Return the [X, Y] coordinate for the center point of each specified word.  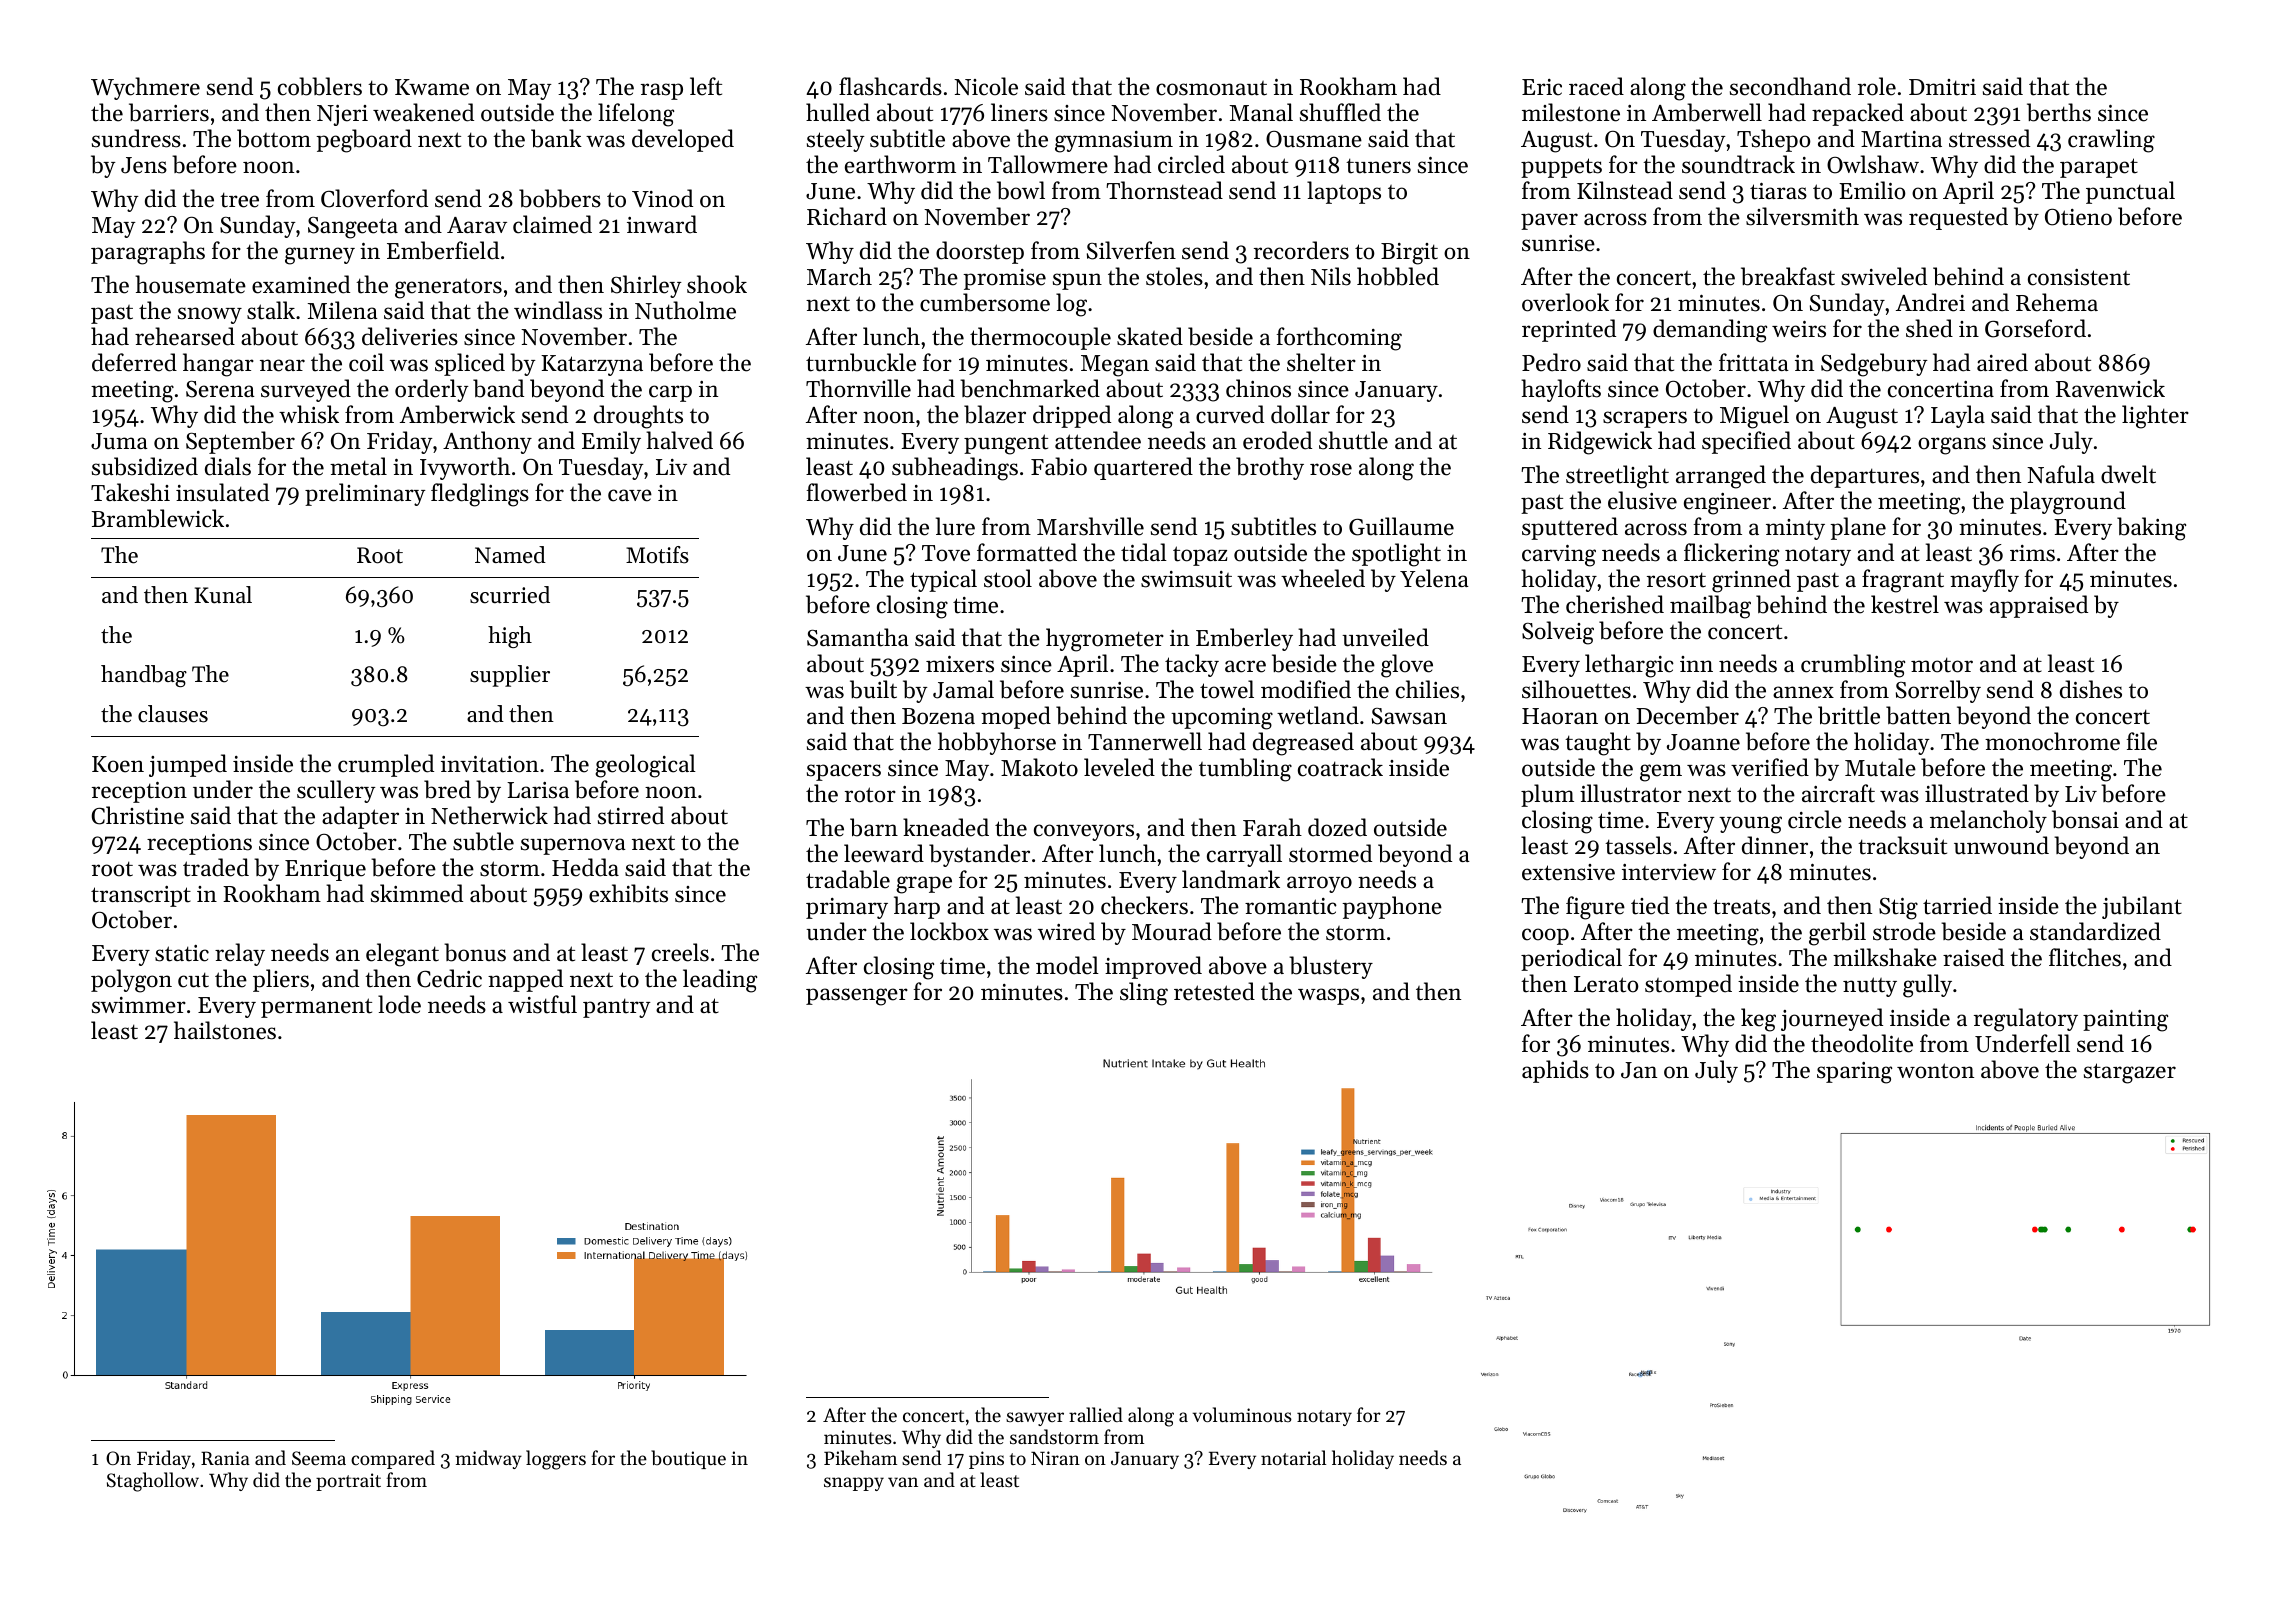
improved [1153, 967]
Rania [225, 1458]
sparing [1854, 1073]
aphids [1555, 1071]
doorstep [980, 252]
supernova [573, 846]
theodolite [1862, 1043]
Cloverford [374, 198]
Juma [119, 441]
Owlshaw [1873, 164]
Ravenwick [2110, 388]
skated [1150, 336]
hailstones [225, 1030]
